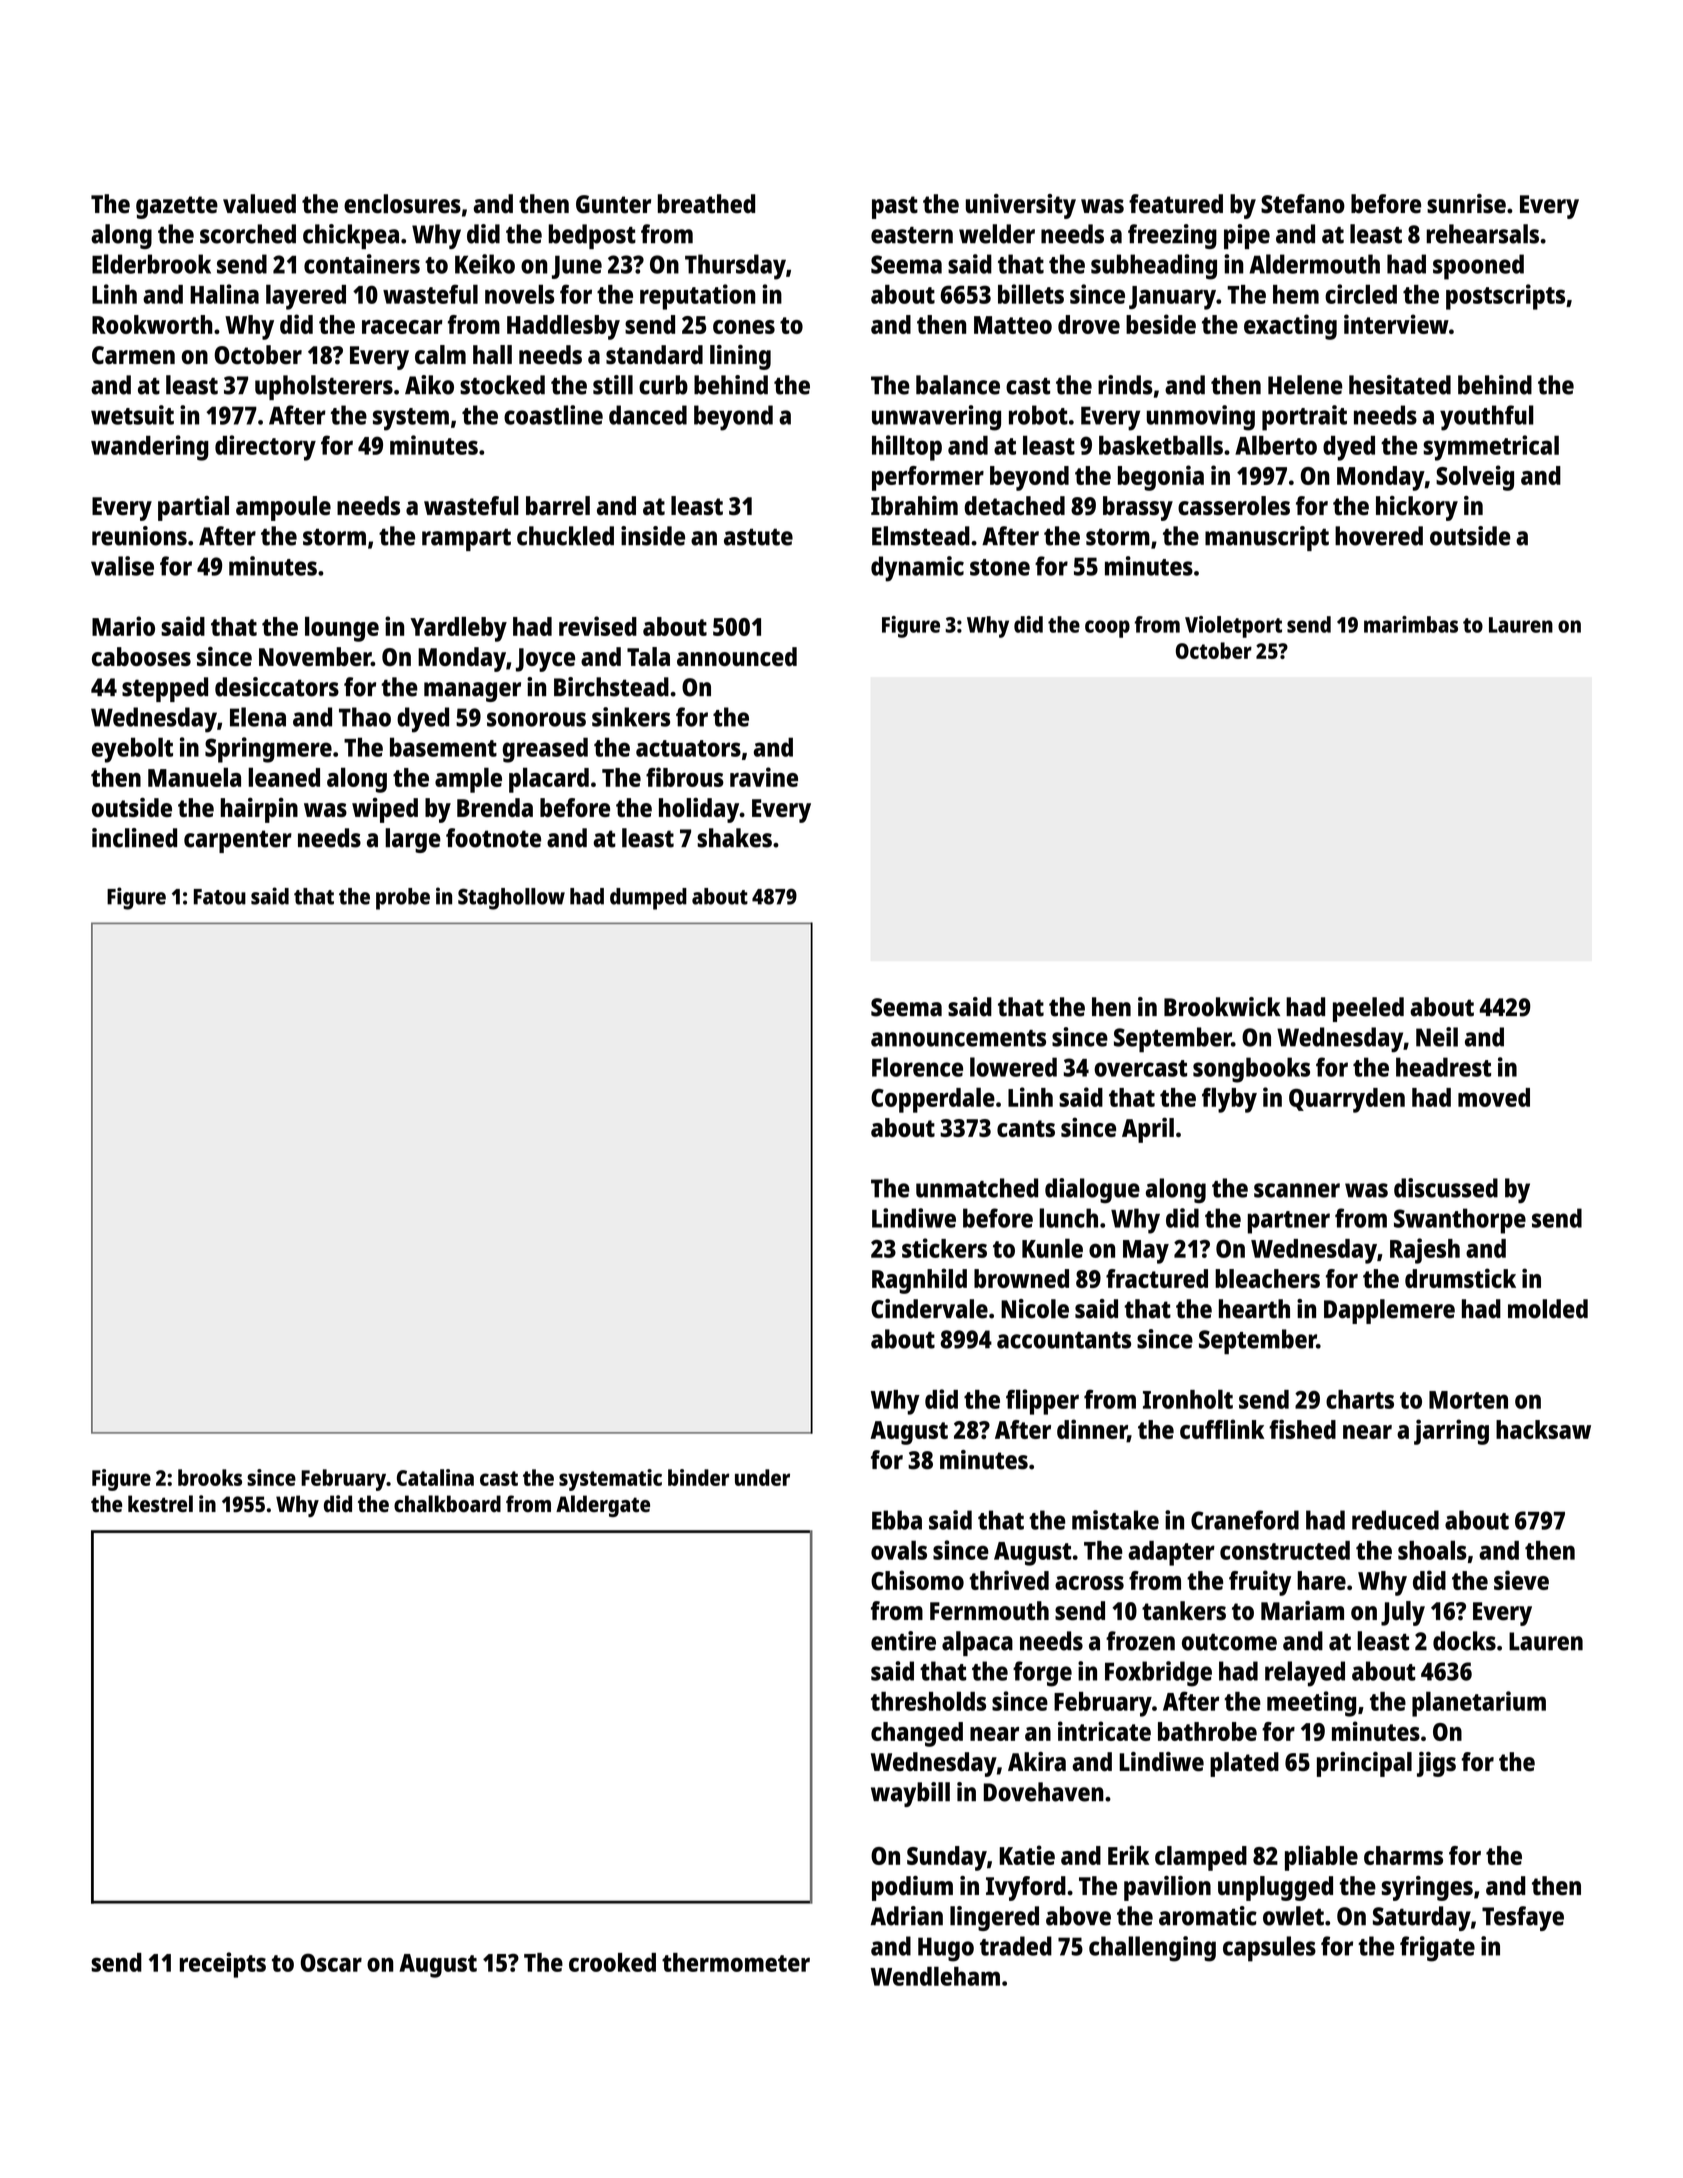 The image size is (1683, 2178). What do you see at coordinates (259, 204) in the document?
I see `valued` at bounding box center [259, 204].
